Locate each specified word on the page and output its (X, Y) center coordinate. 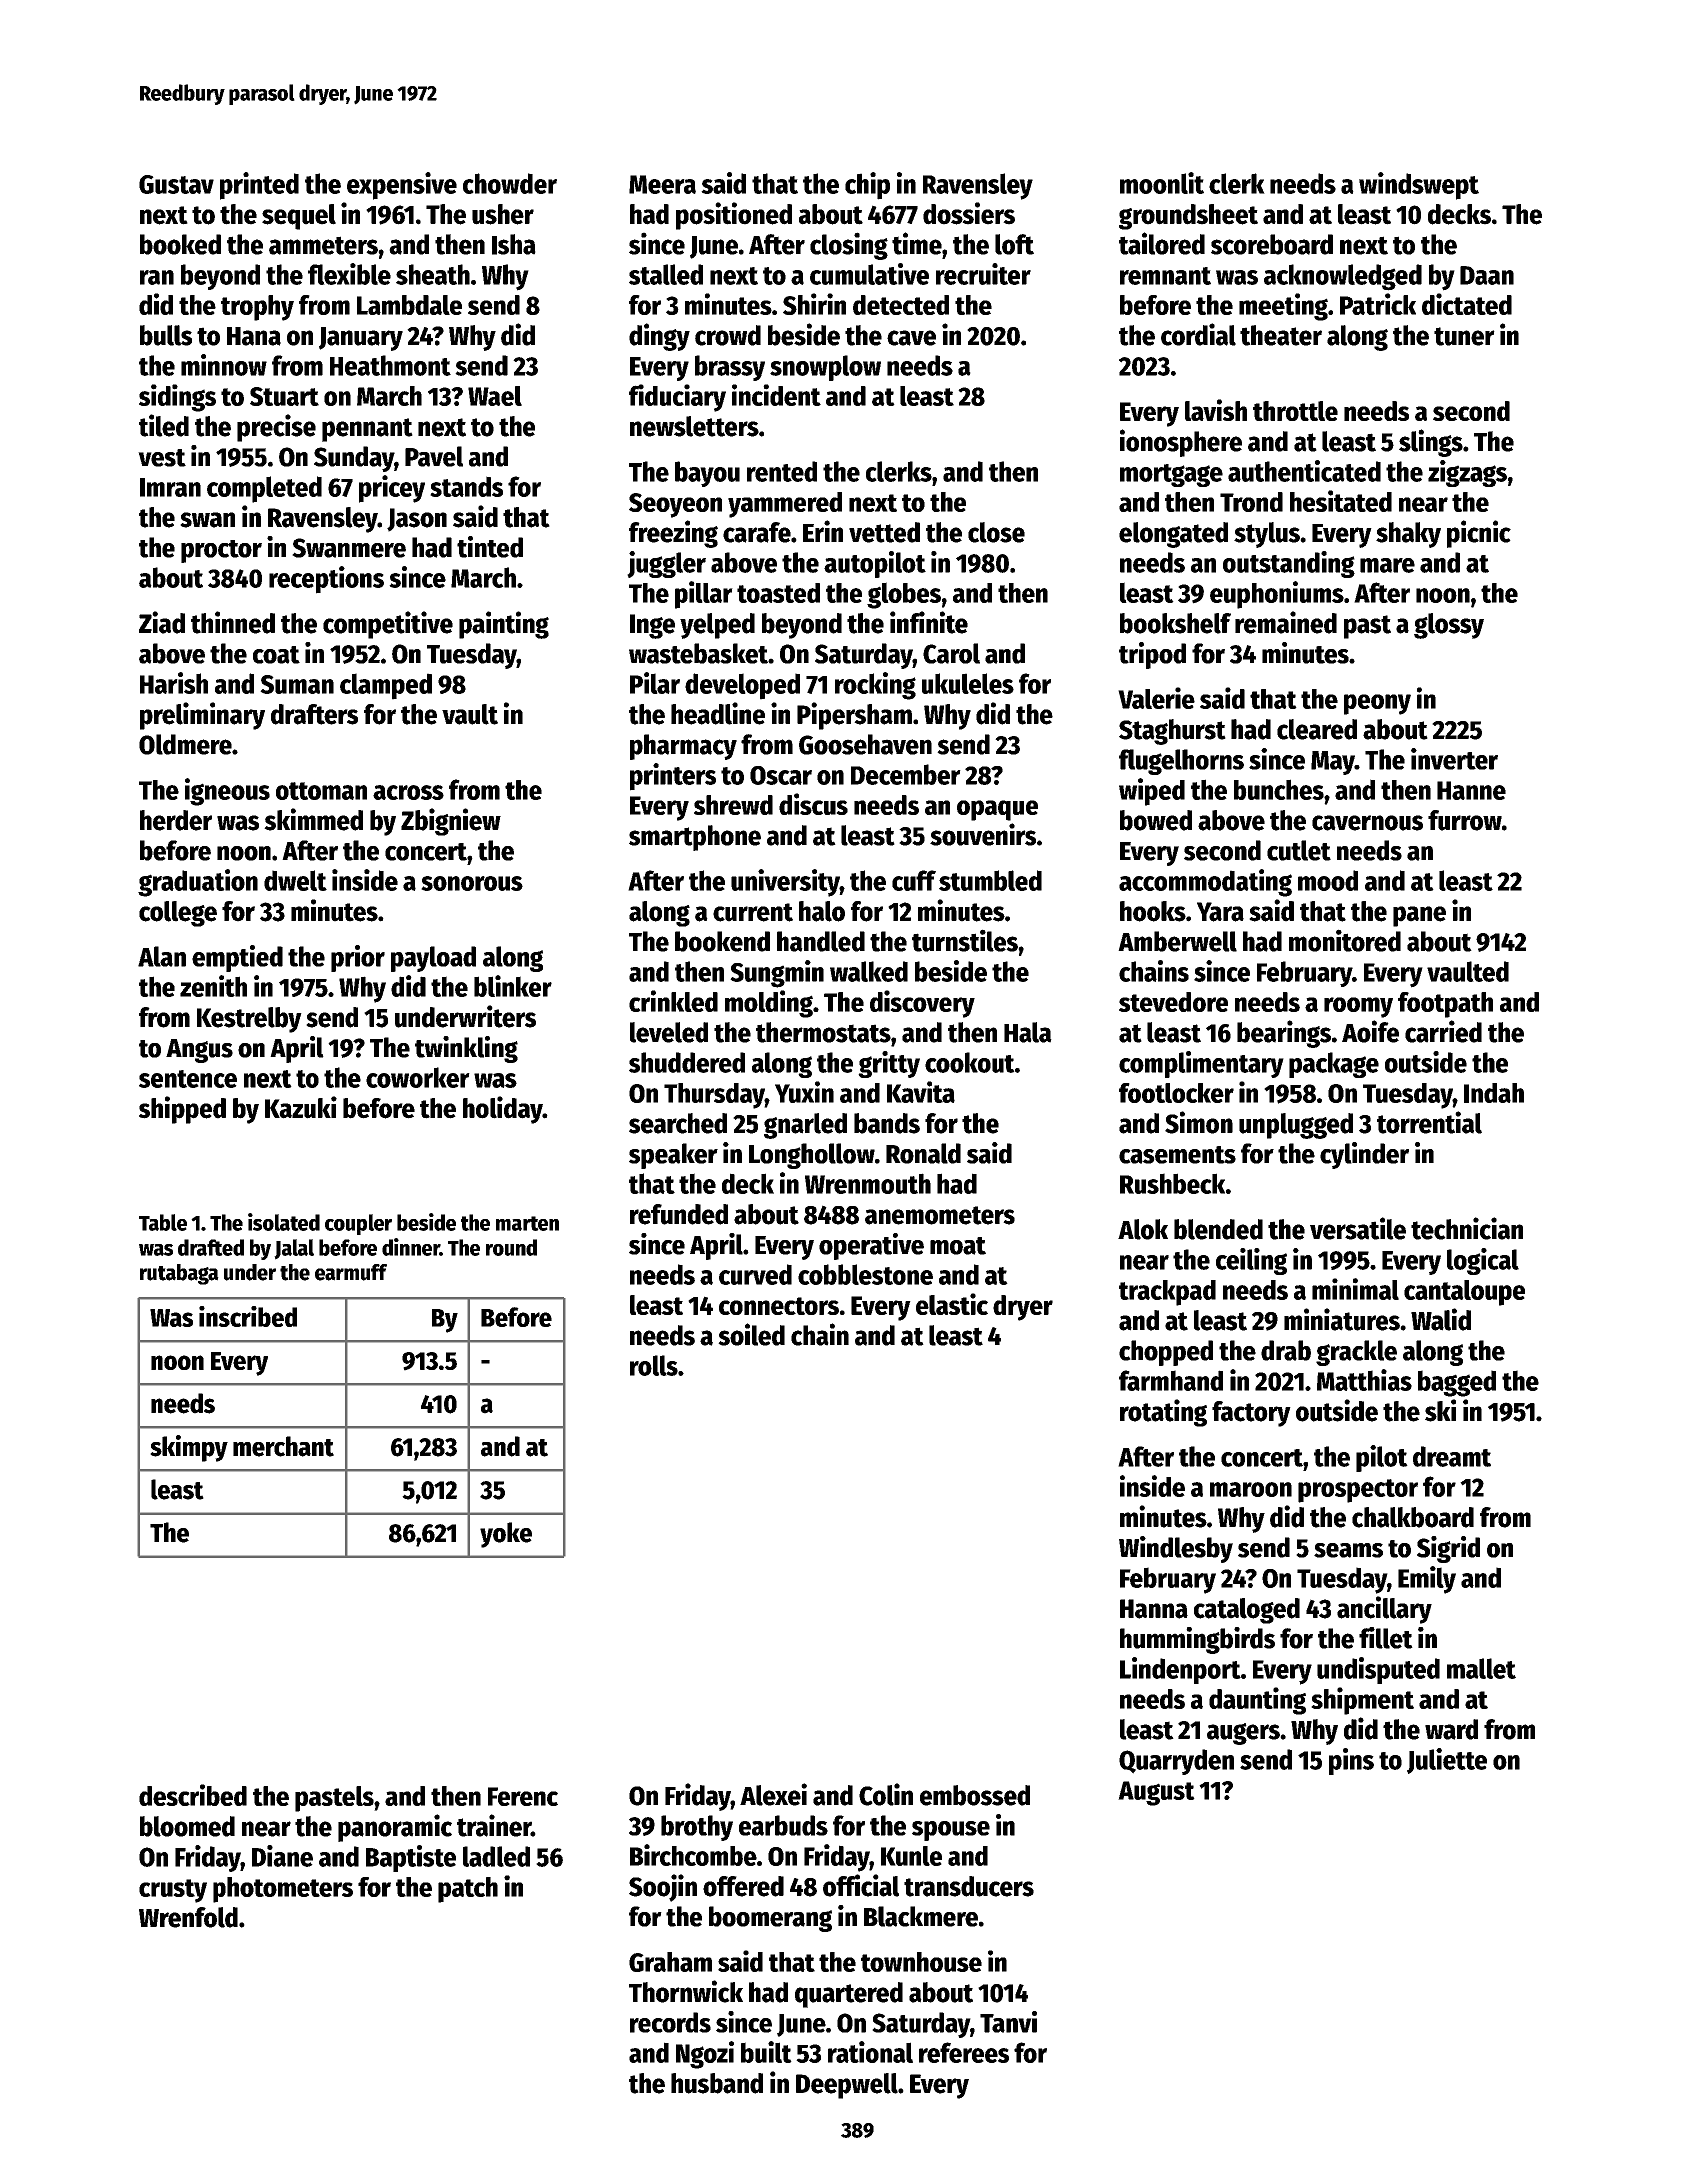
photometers (283, 1890)
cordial (1198, 334)
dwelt (295, 880)
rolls (654, 1365)
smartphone (695, 838)
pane (1419, 916)
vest (162, 458)
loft (1014, 244)
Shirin (814, 304)
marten (527, 1223)
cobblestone (865, 1274)
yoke (506, 1535)
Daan (1487, 275)
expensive (402, 186)
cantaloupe (1464, 1293)
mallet (1481, 1668)
